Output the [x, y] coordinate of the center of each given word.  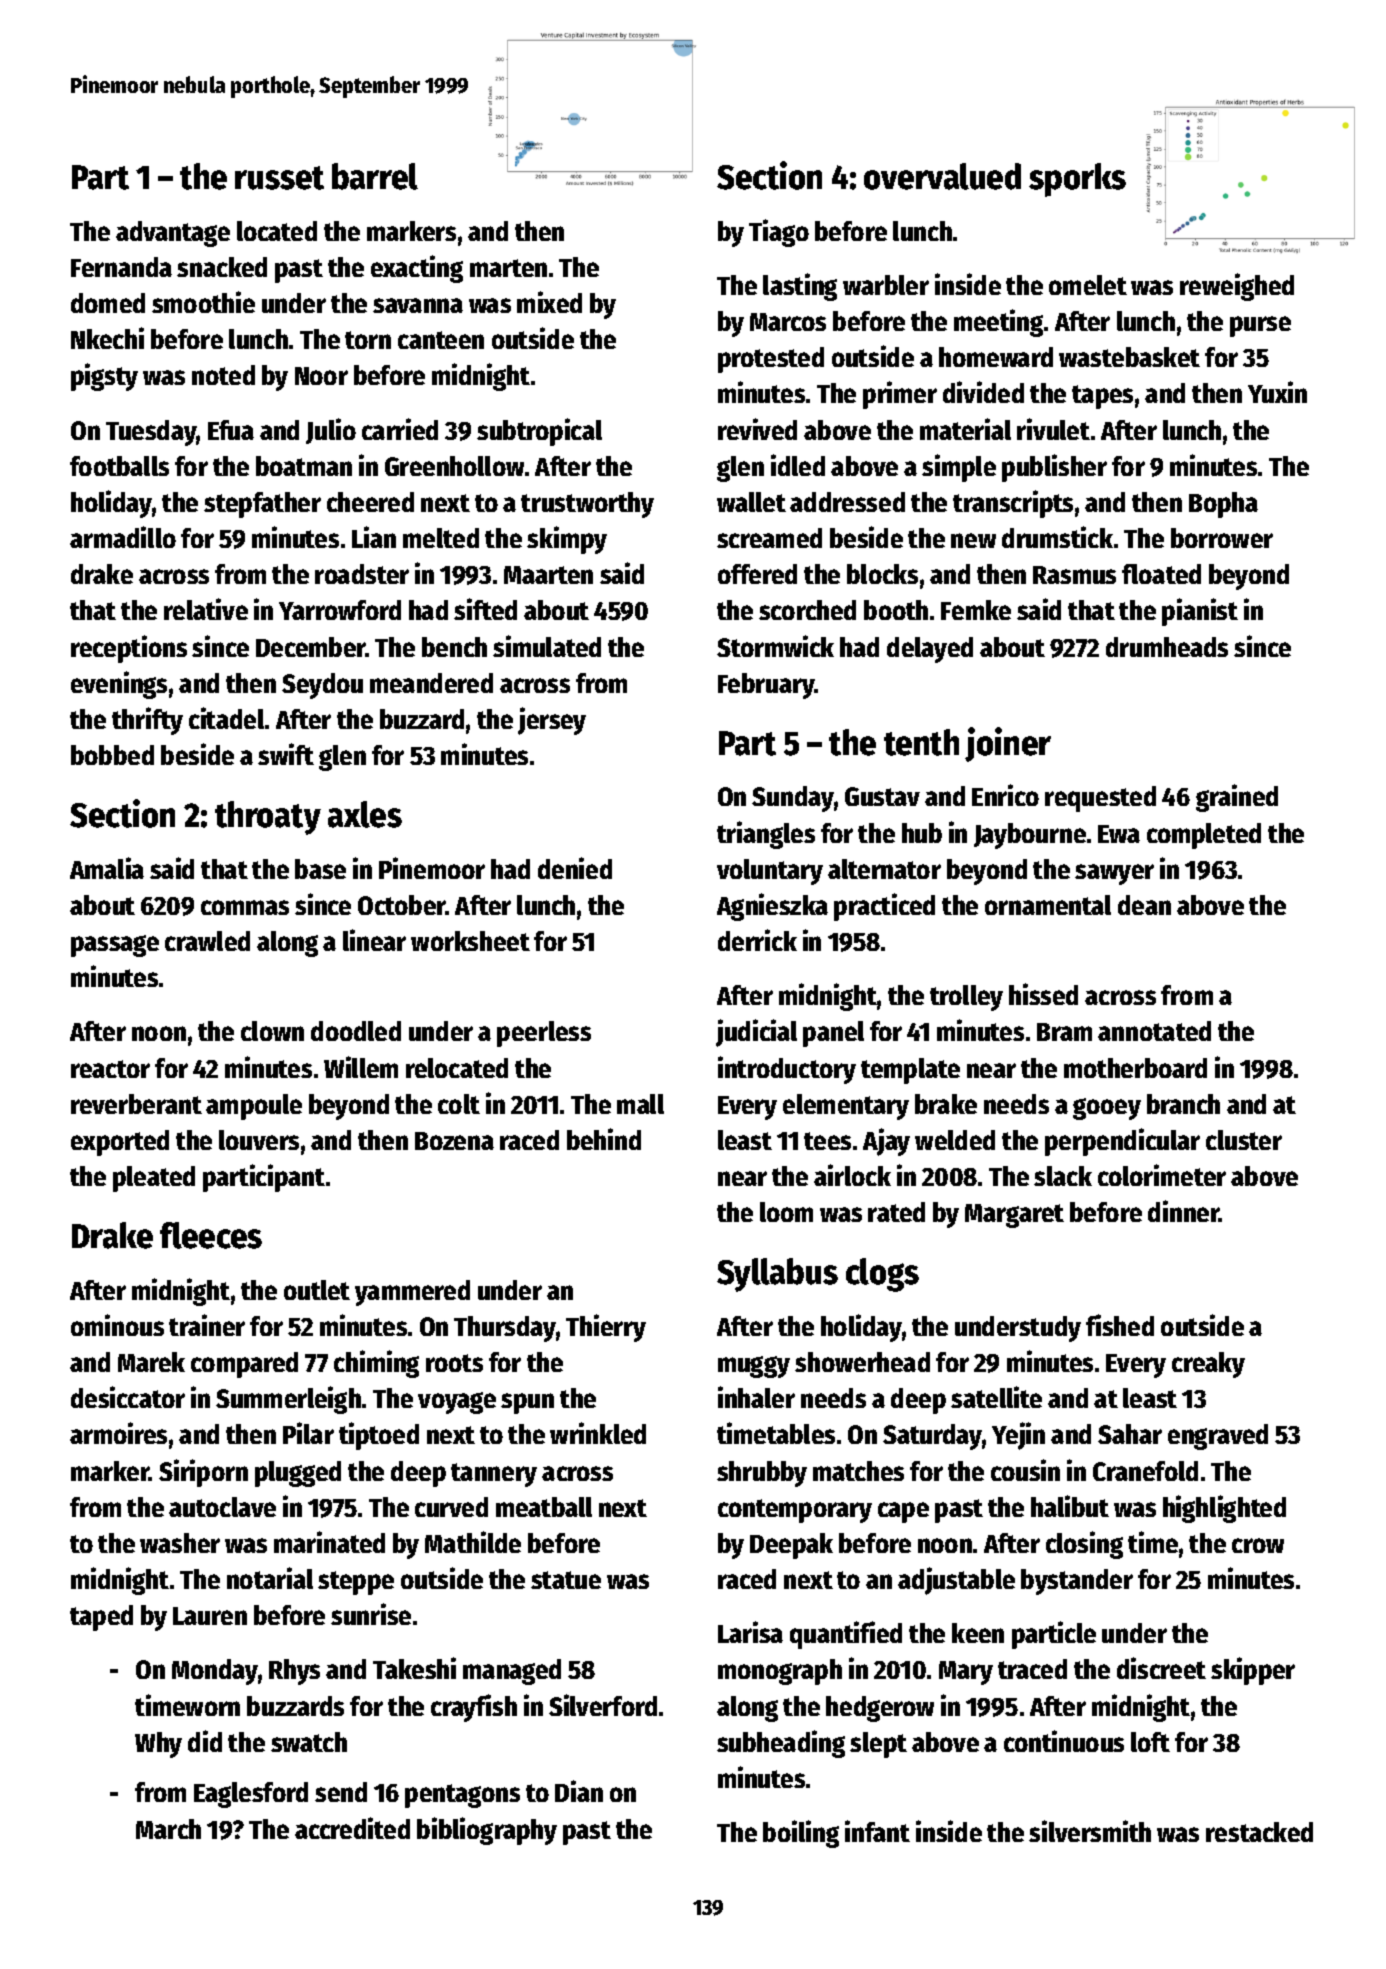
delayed [930, 650]
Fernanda [121, 267]
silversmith [1090, 1831]
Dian [579, 1791]
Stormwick [775, 646]
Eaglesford [251, 1795]
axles [365, 814]
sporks [1077, 180]
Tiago [779, 233]
